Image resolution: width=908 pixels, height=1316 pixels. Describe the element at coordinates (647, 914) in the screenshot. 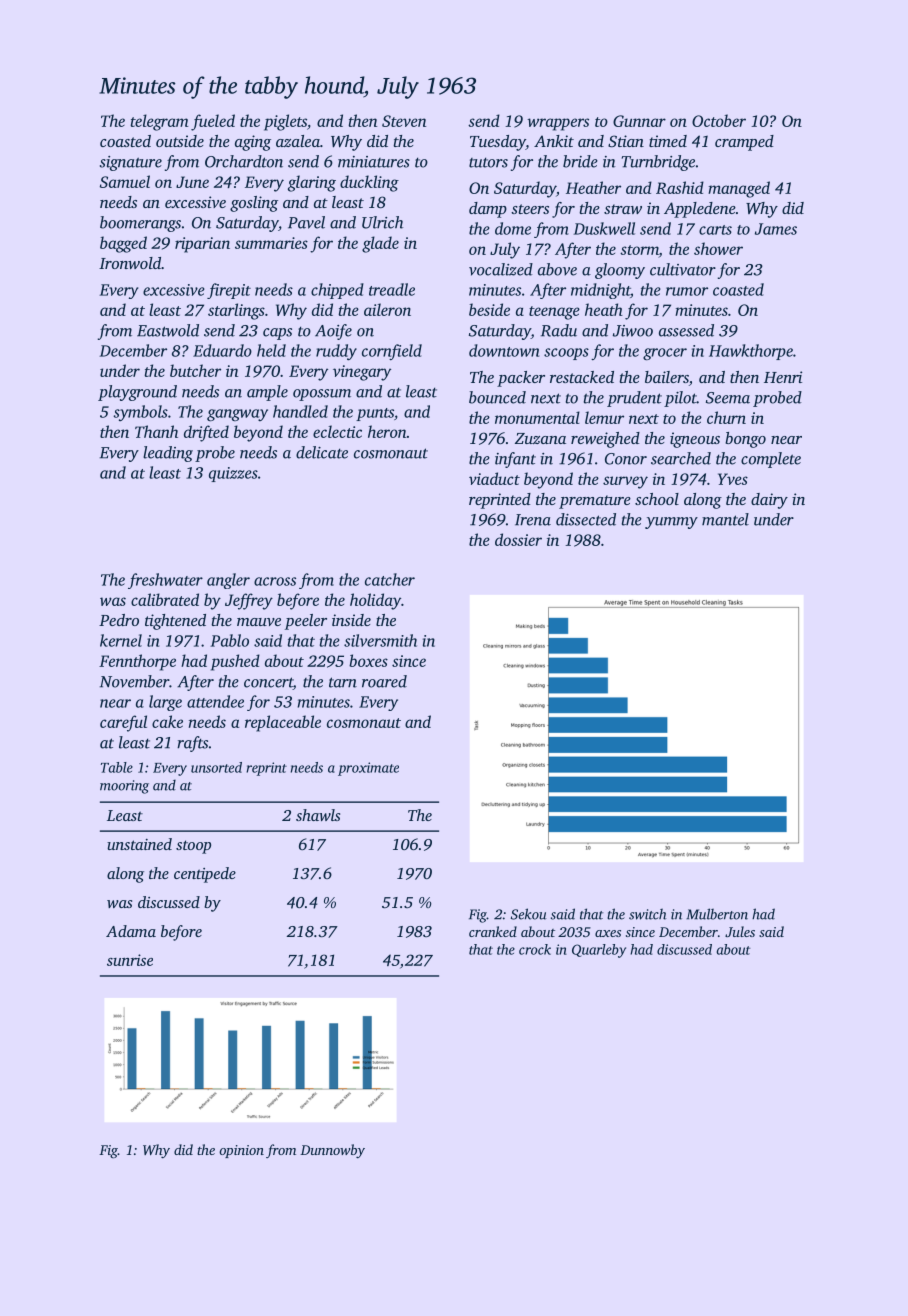

I see `switch` at that location.
